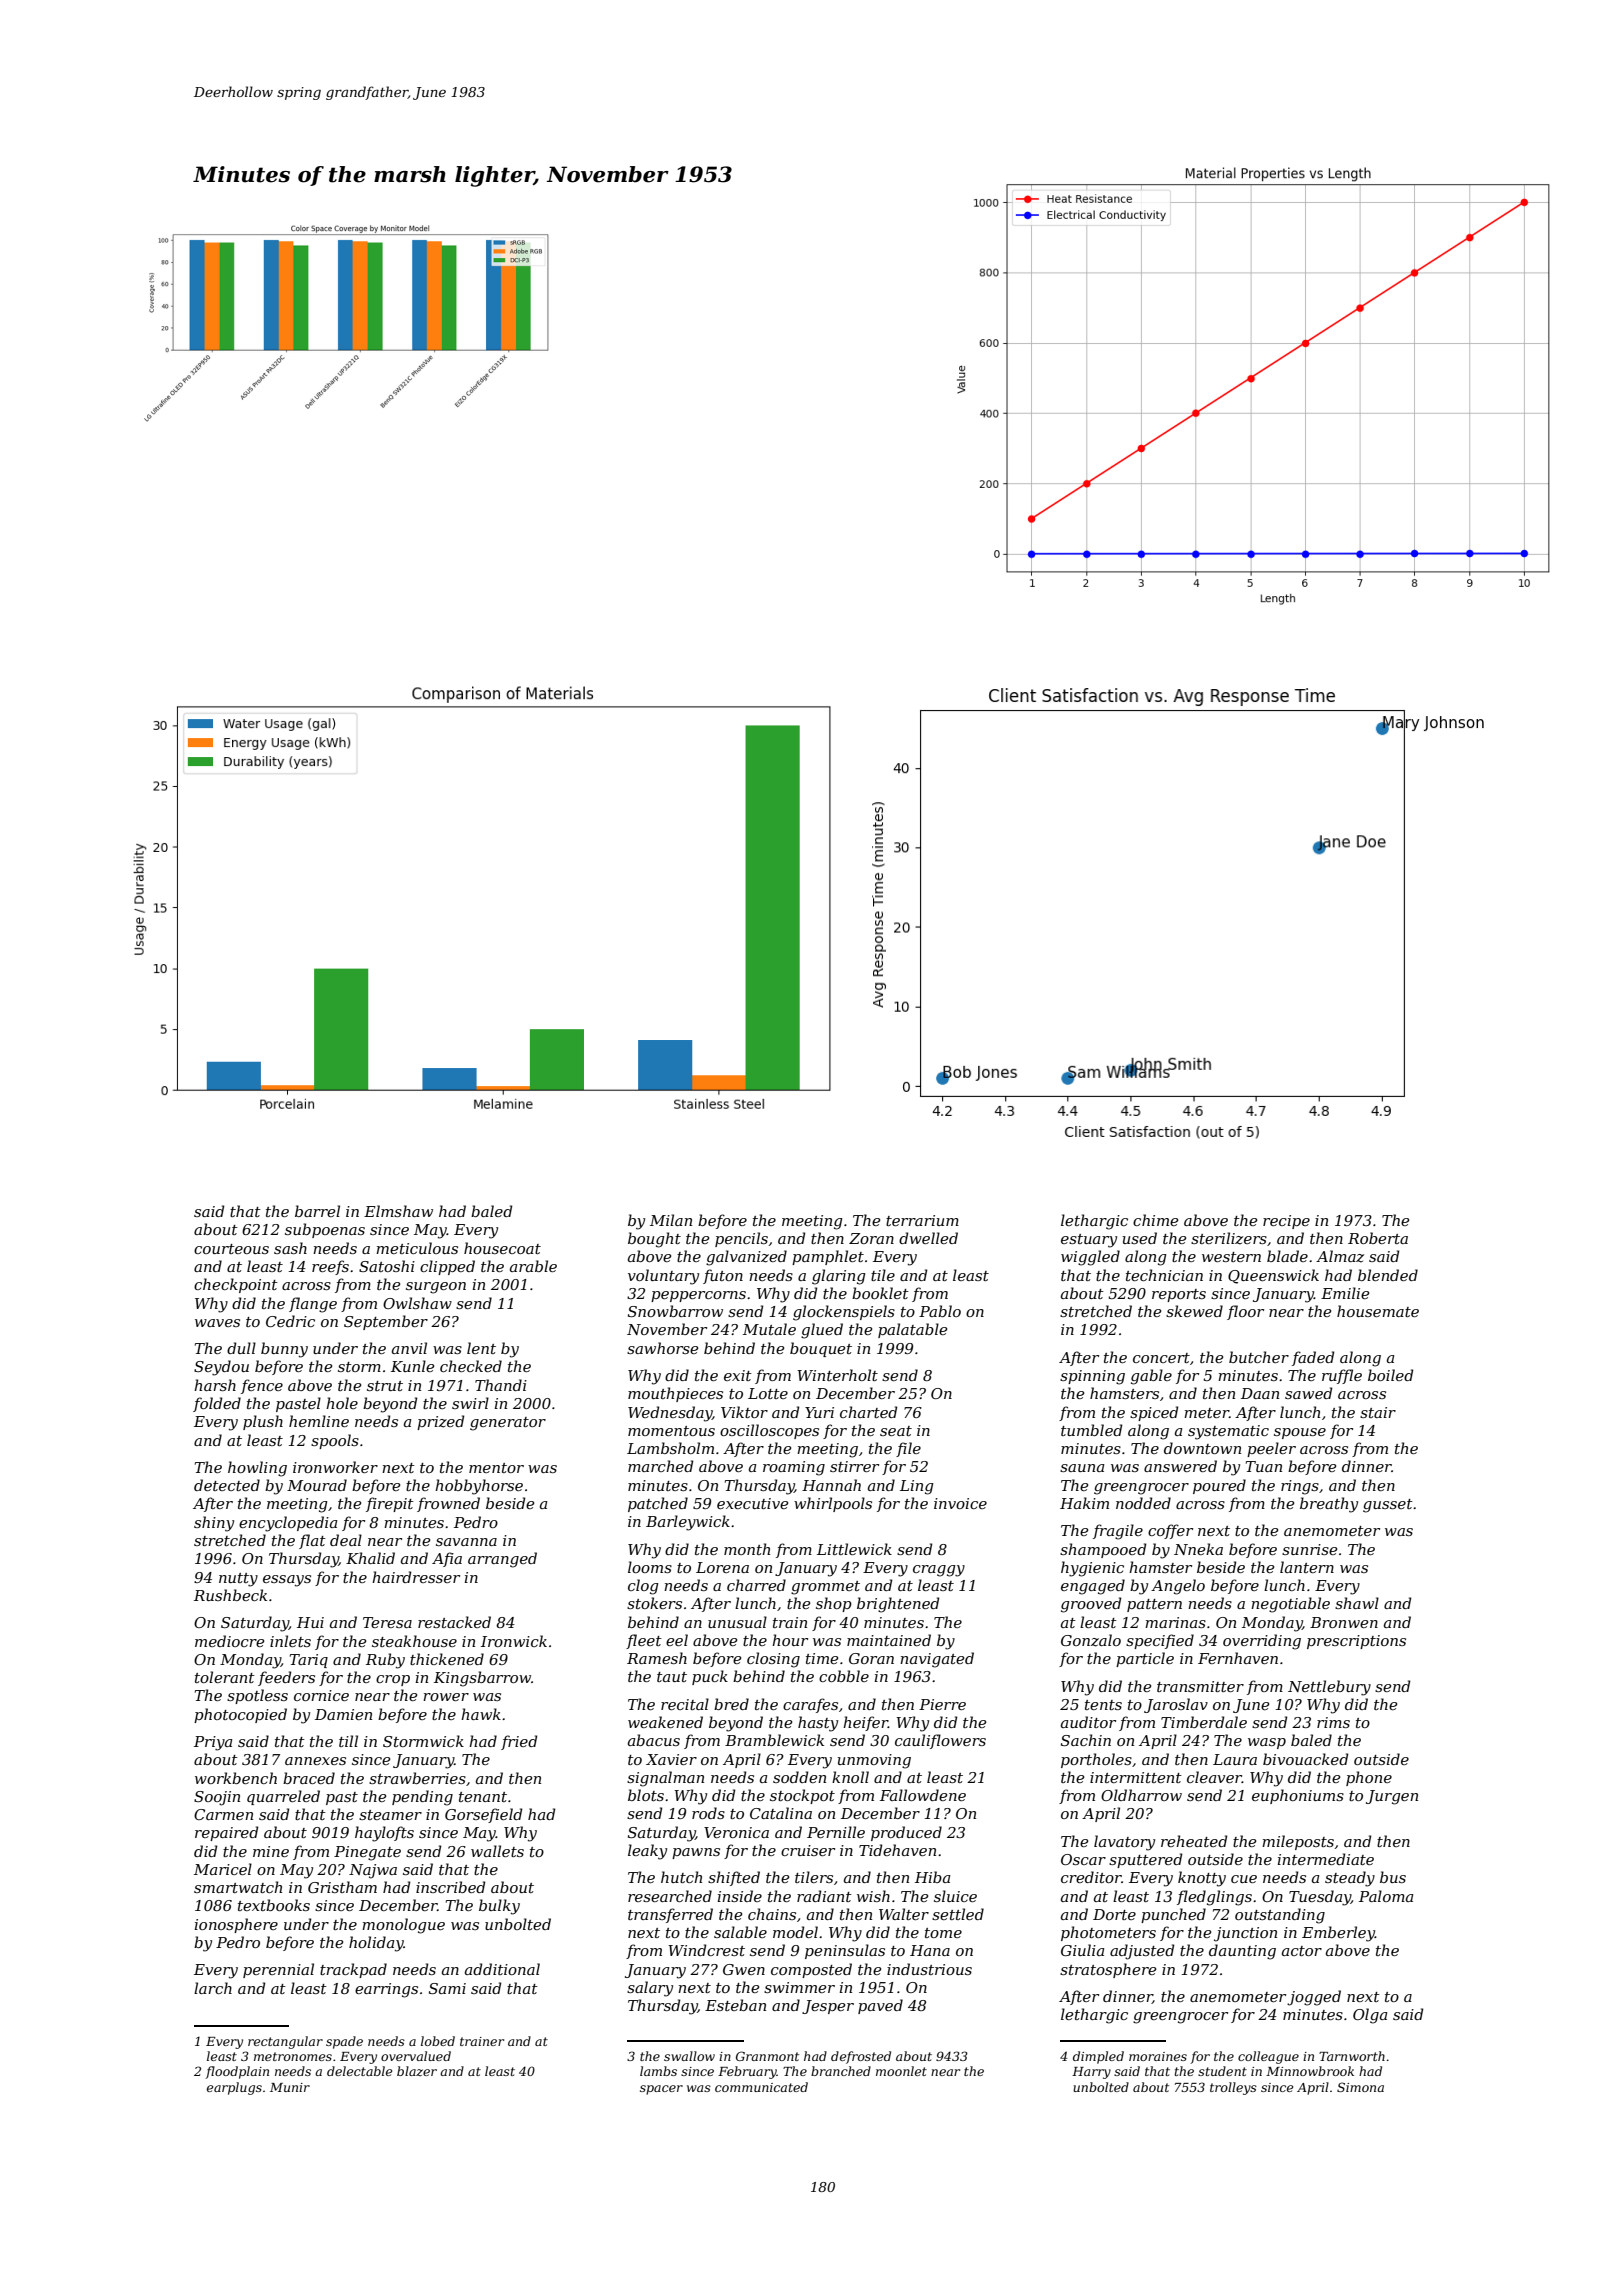 The width and height of the document is (1620, 2292). Describe the element at coordinates (417, 2071) in the document. I see `blazer` at that location.
